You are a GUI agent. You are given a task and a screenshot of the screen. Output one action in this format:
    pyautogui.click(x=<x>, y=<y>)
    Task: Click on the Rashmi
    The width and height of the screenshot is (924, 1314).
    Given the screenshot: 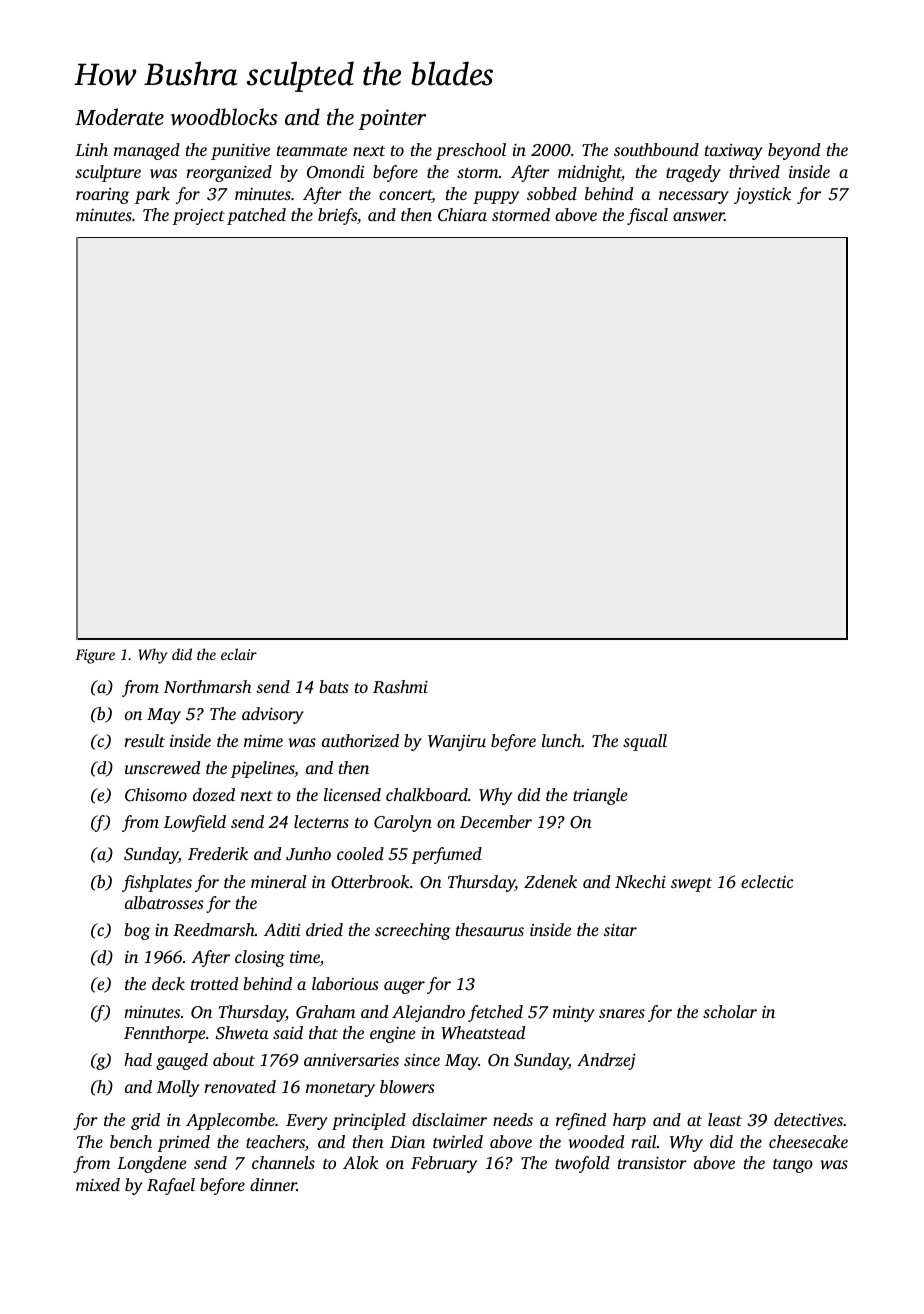 What is the action you would take?
    pyautogui.click(x=400, y=687)
